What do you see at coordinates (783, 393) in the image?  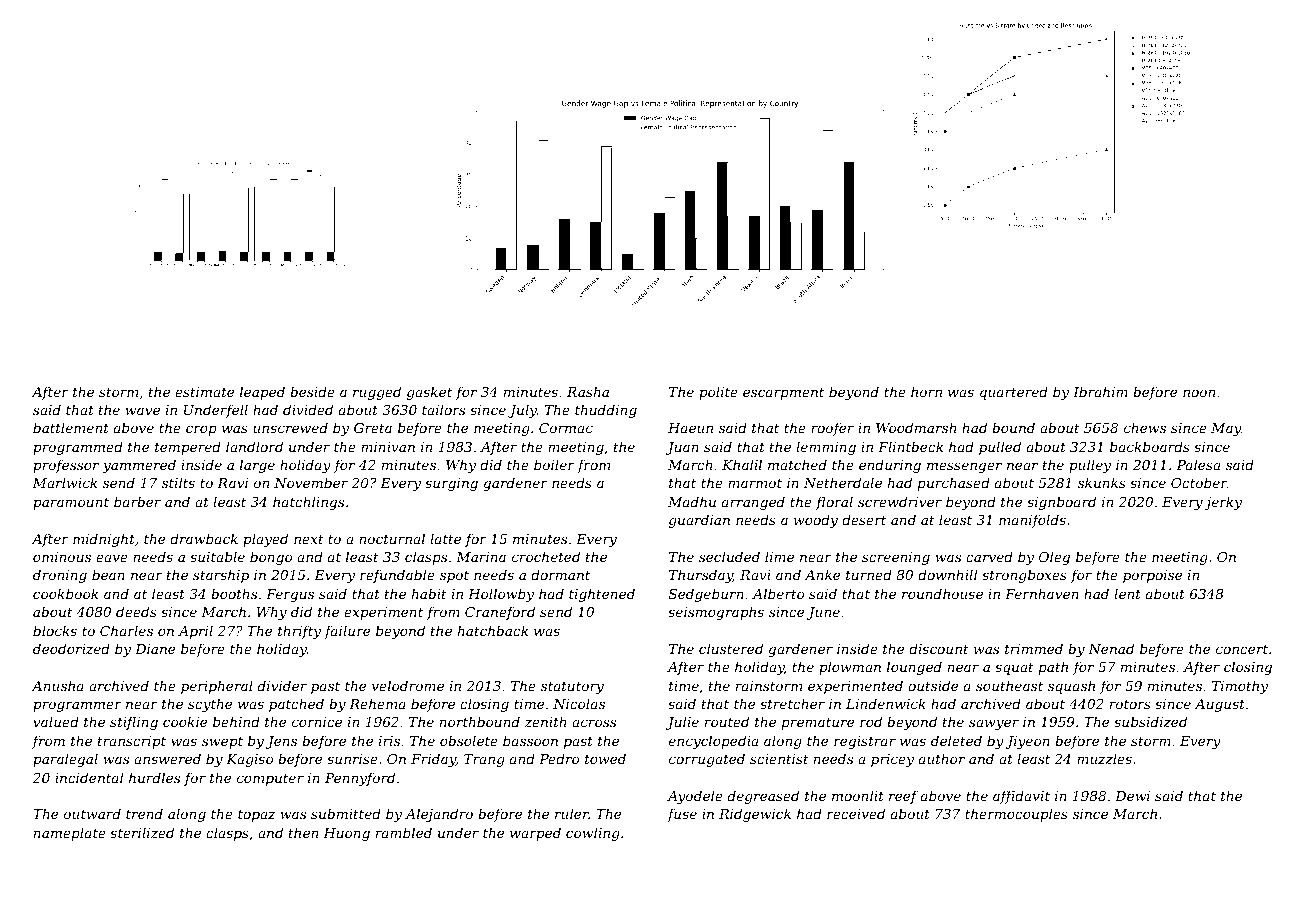 I see `escarpment` at bounding box center [783, 393].
